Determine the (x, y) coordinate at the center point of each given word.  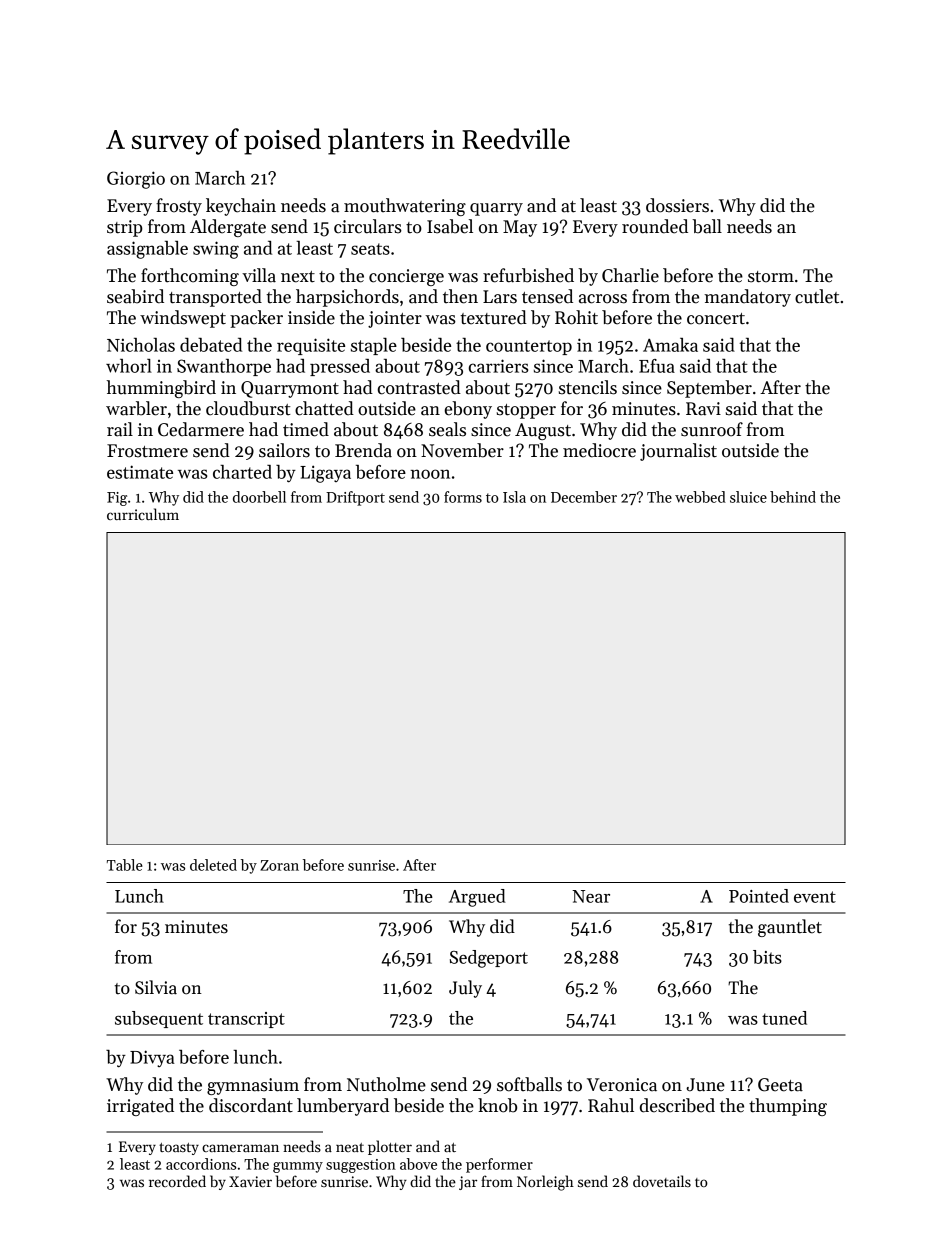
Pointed (759, 896)
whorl (129, 366)
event (815, 897)
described (677, 1105)
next (298, 277)
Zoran (279, 865)
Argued (477, 898)
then (460, 296)
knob (497, 1105)
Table (125, 865)
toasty (179, 1149)
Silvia (156, 987)
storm (771, 277)
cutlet (817, 296)
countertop (529, 347)
